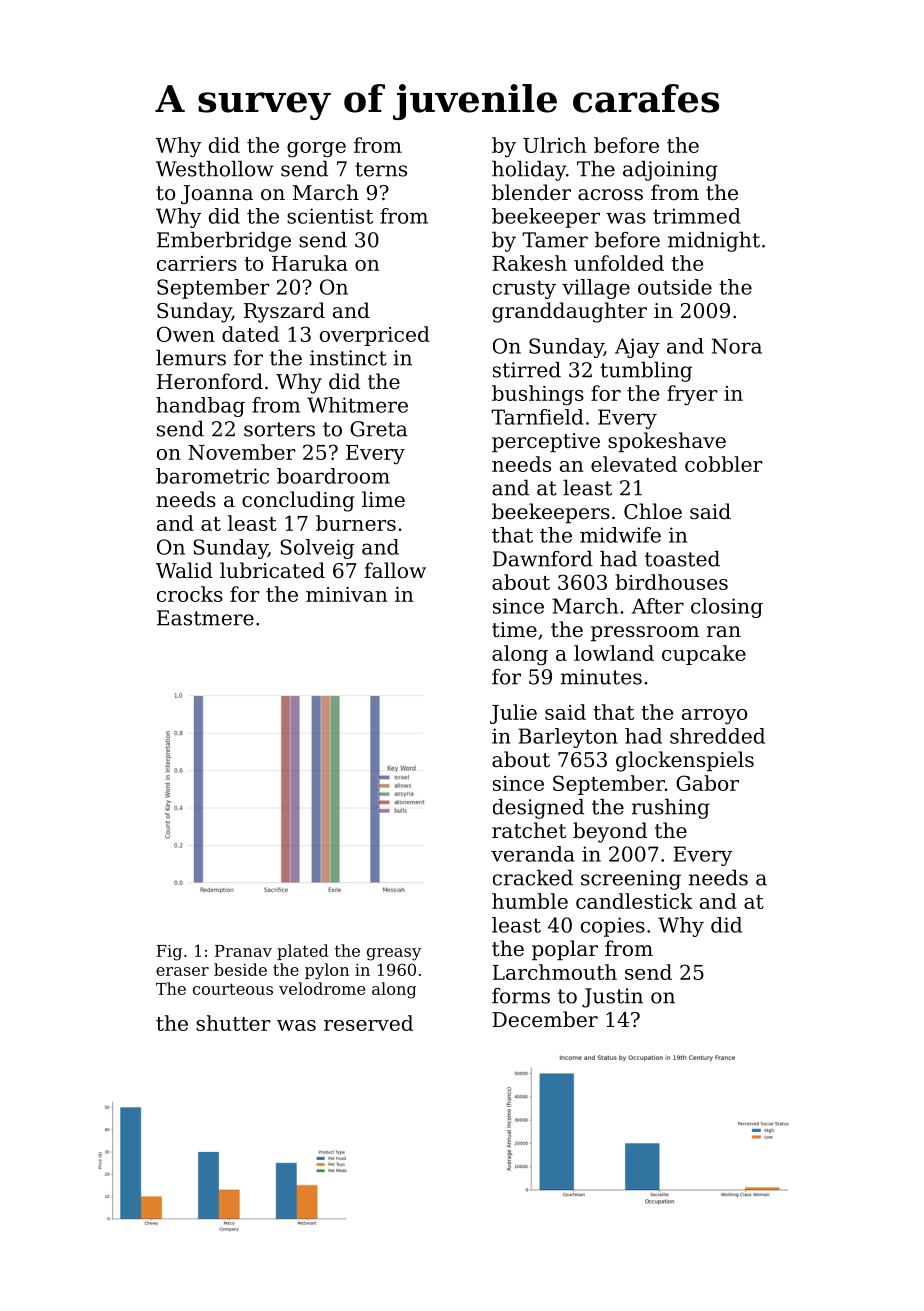  I want to click on carriers, so click(197, 263).
